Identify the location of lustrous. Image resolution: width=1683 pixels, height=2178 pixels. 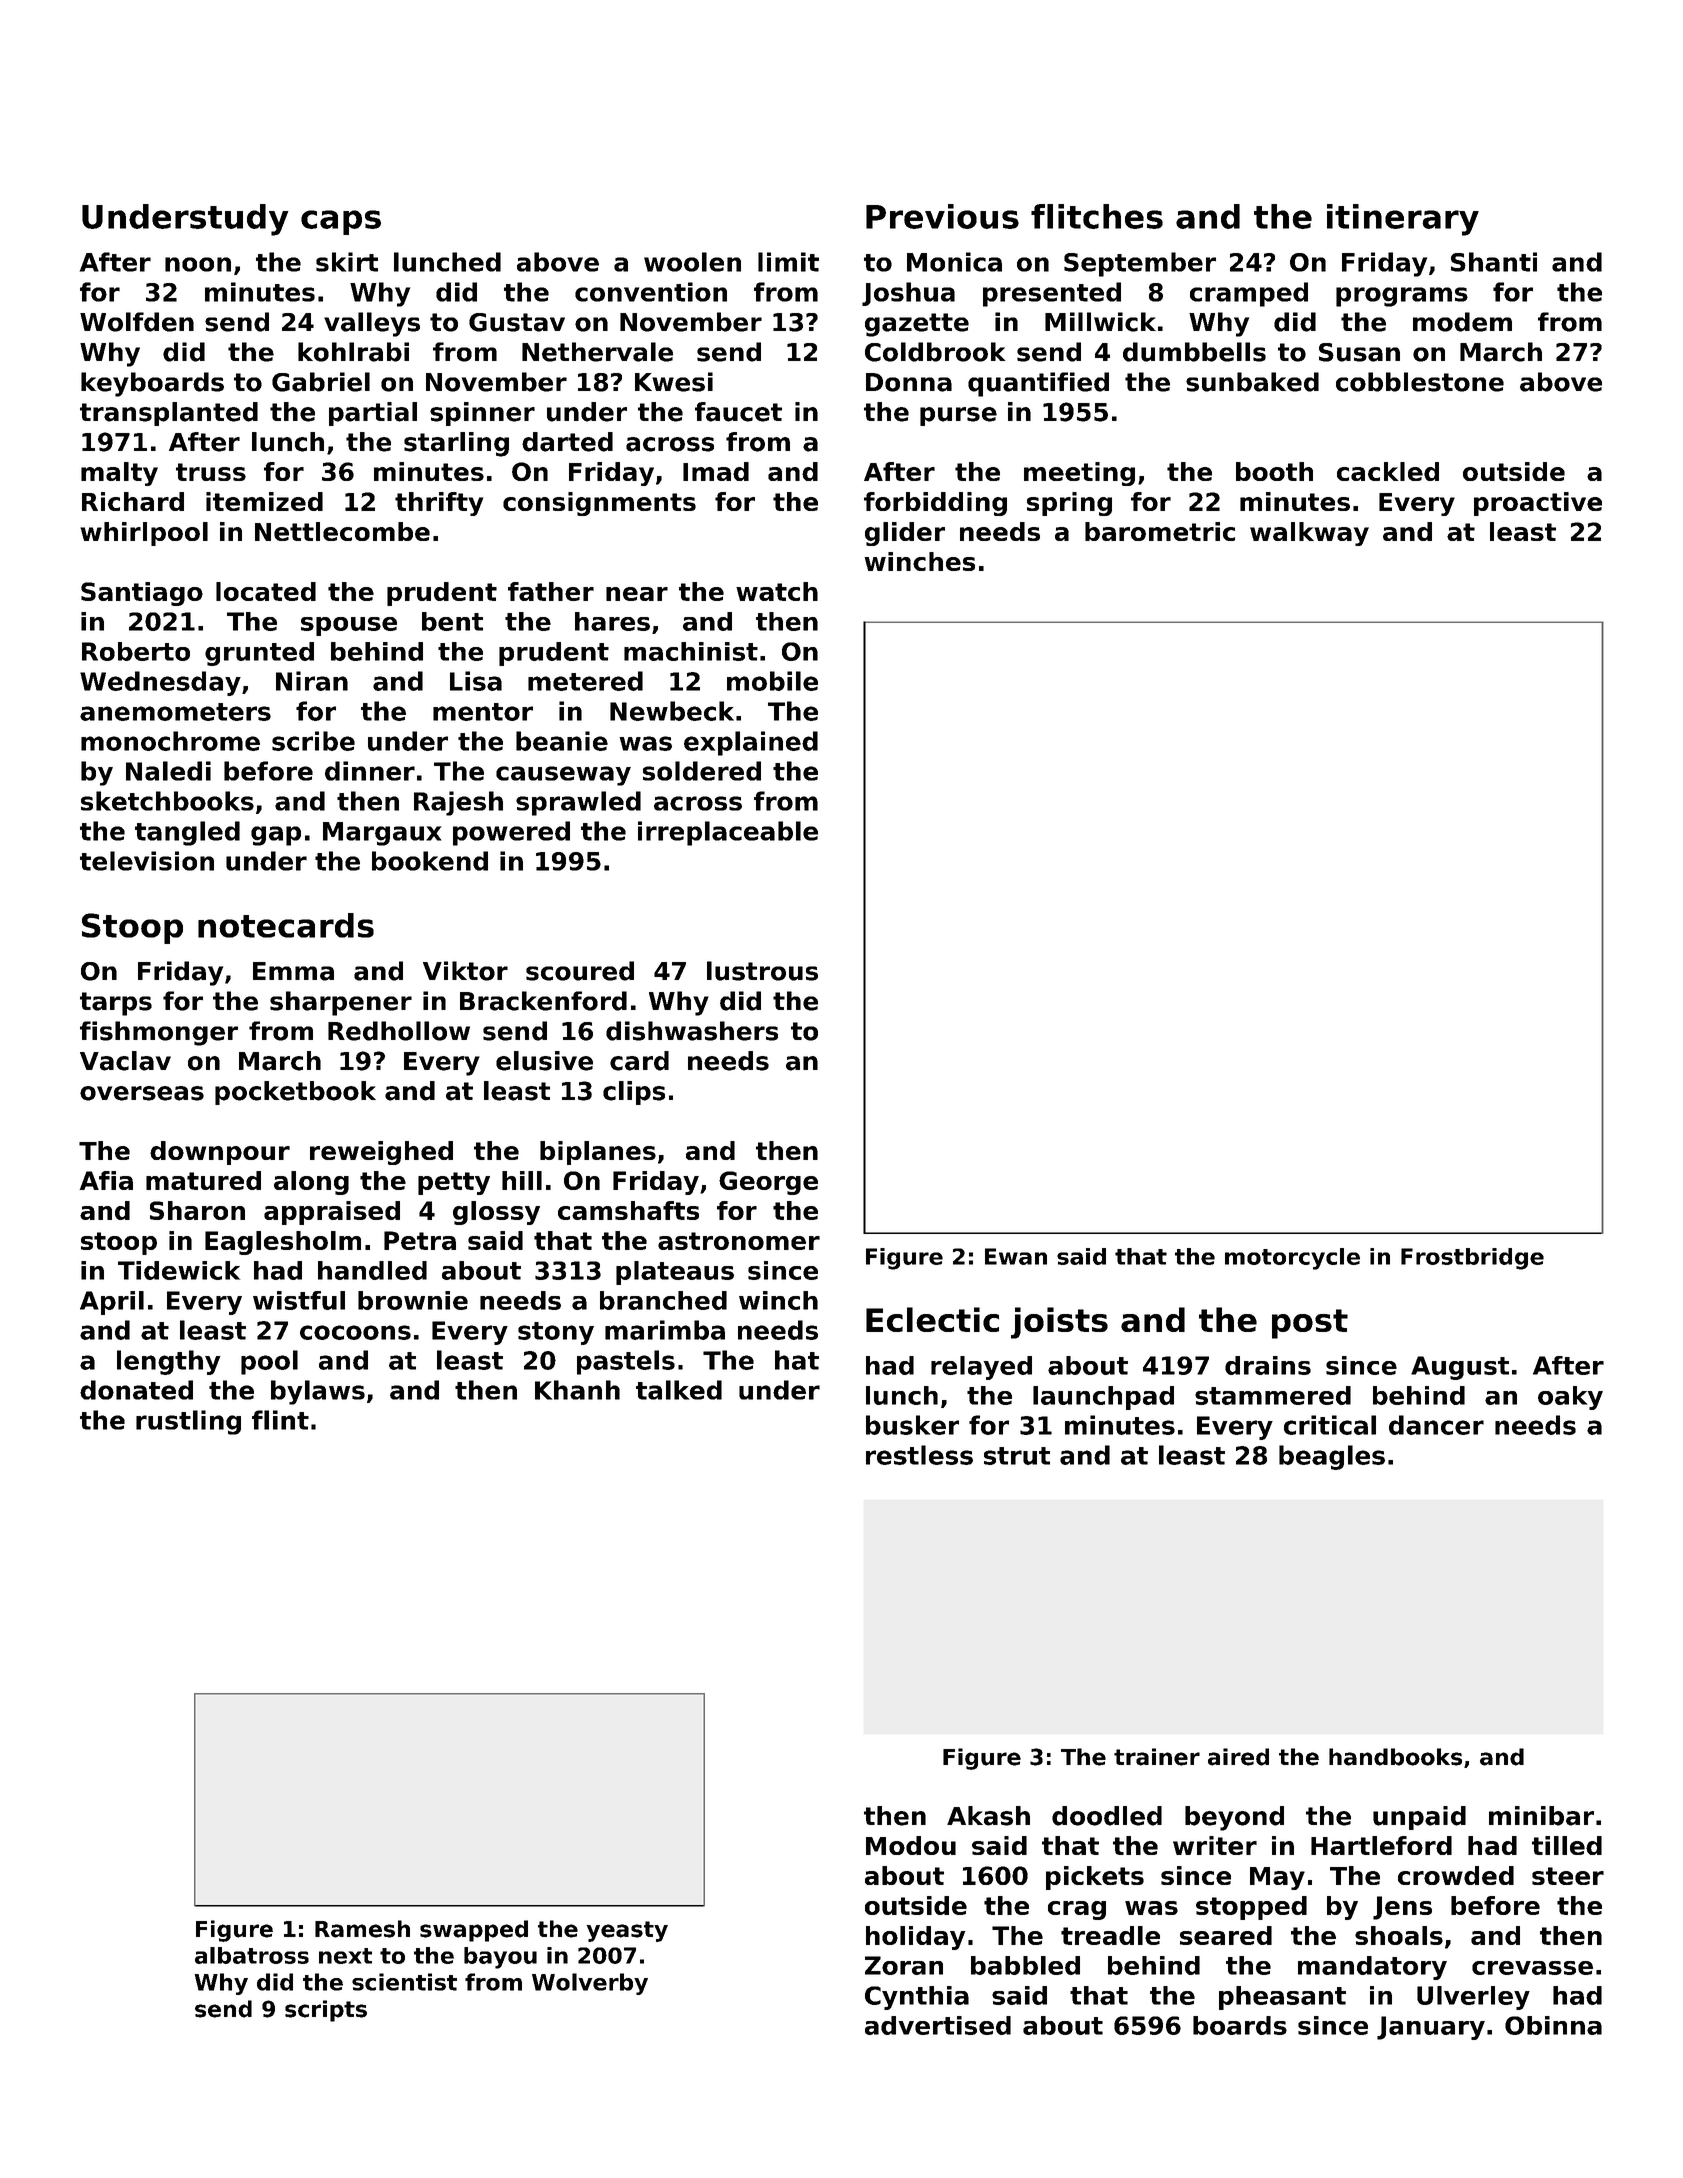
(762, 971).
